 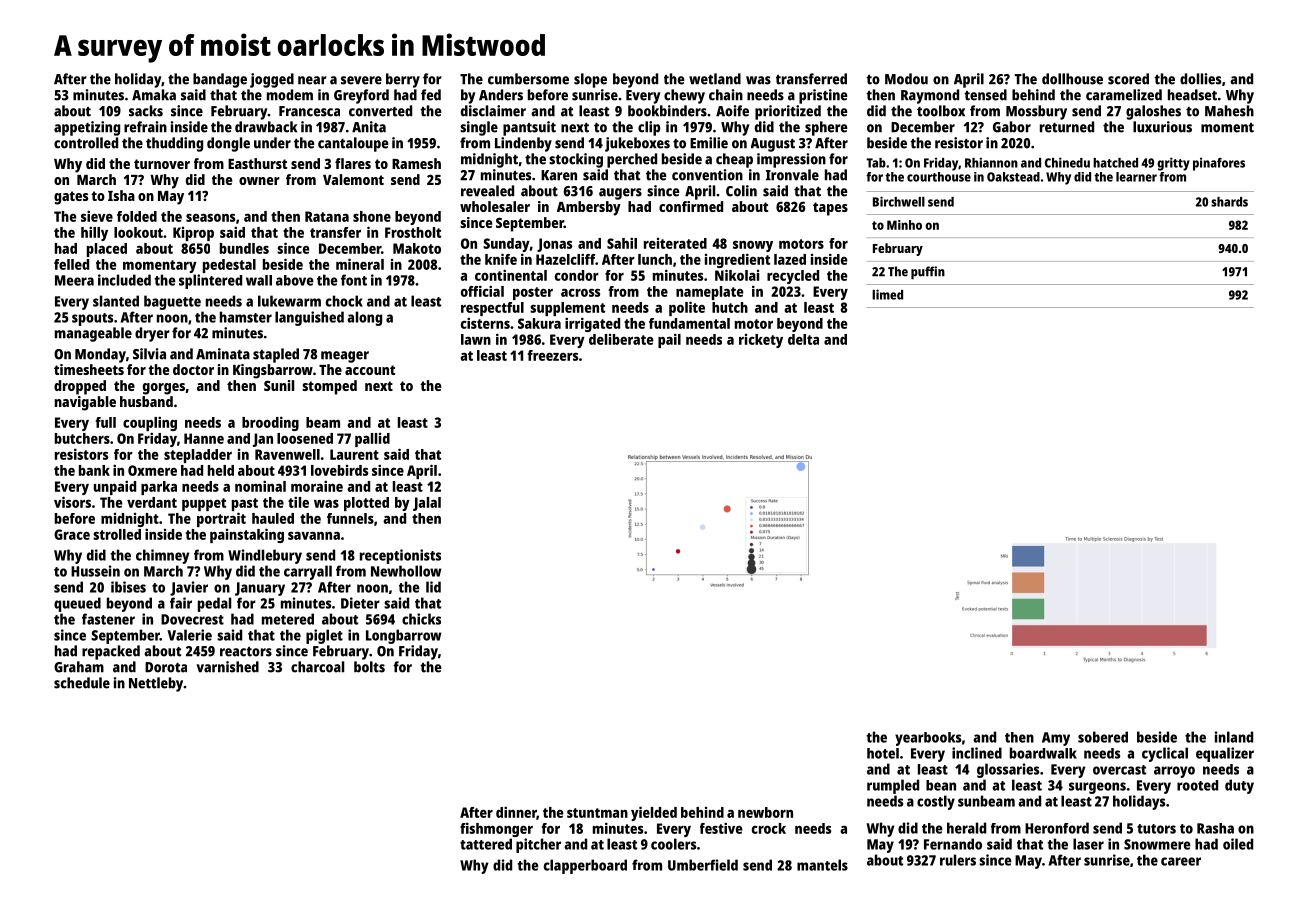 I want to click on meager, so click(x=345, y=357).
